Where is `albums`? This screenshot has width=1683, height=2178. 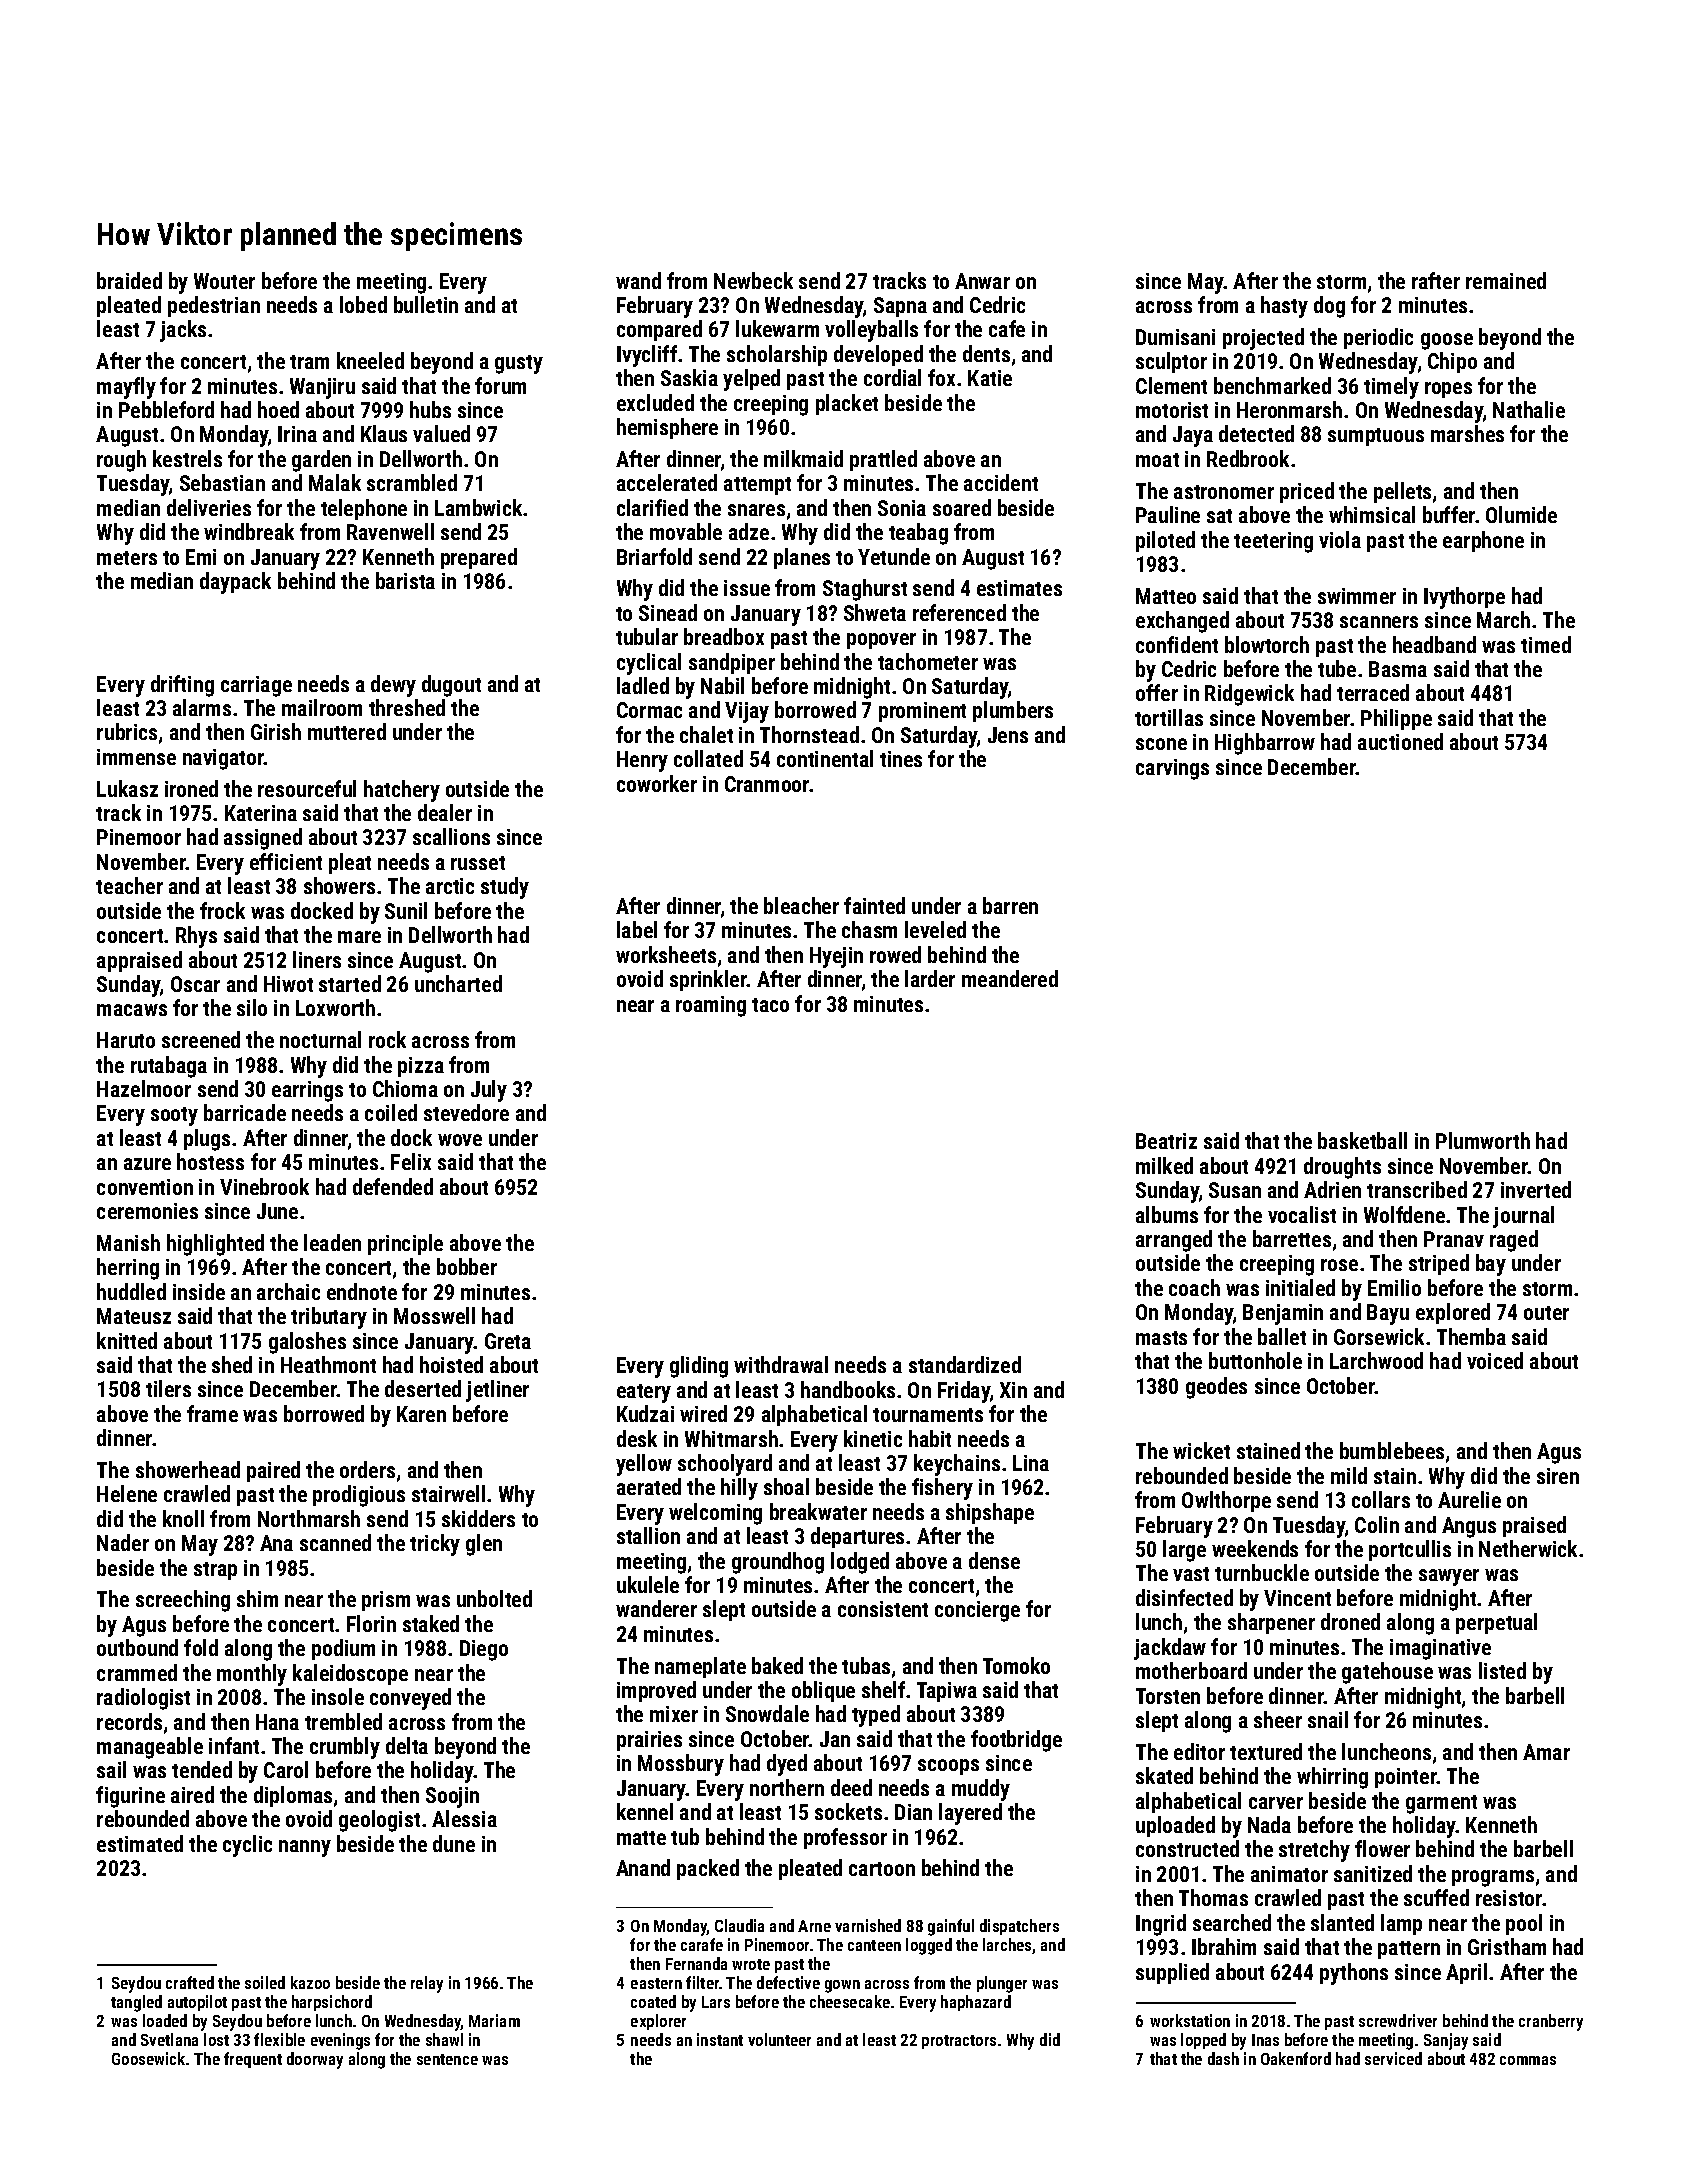
albums is located at coordinates (1167, 1214).
